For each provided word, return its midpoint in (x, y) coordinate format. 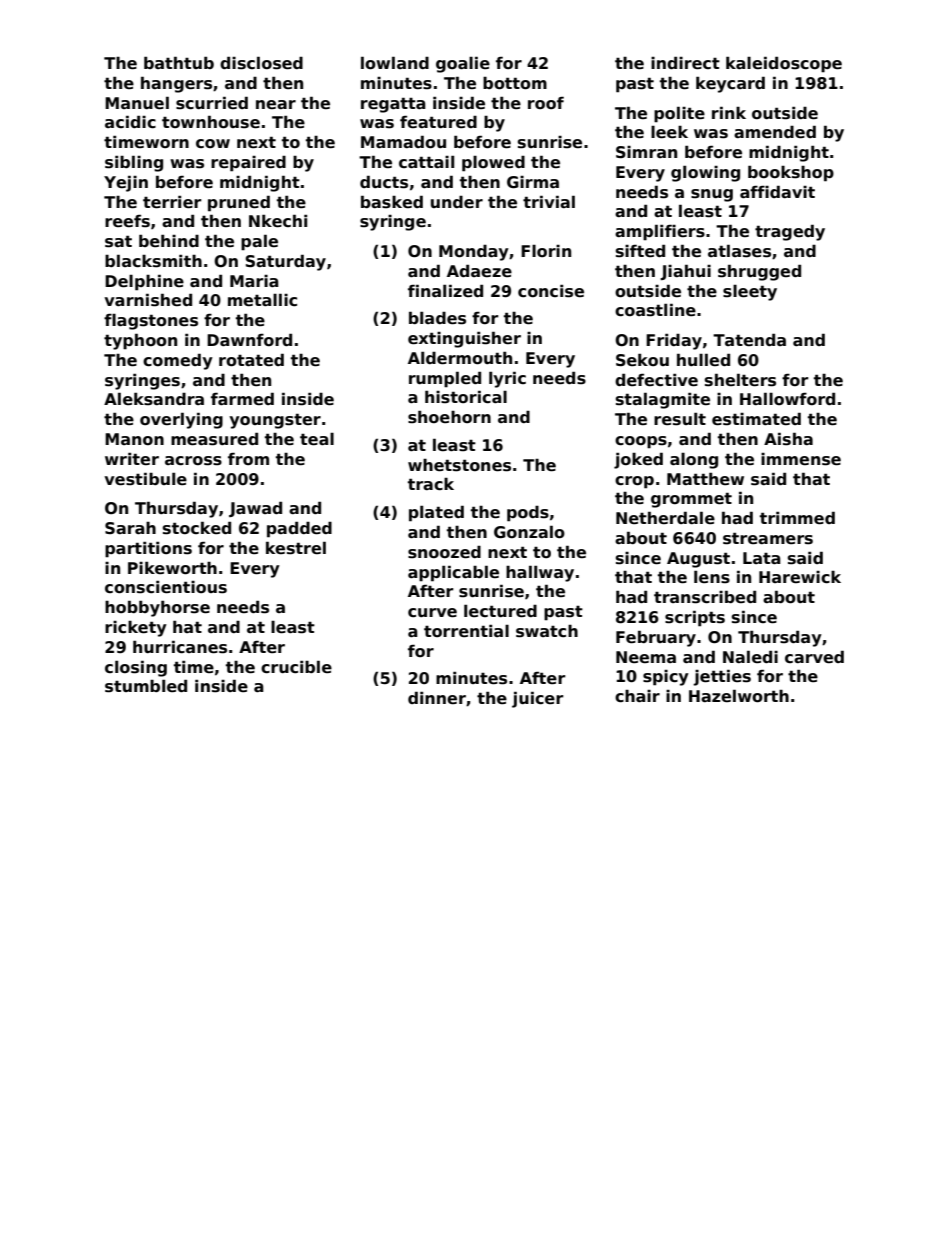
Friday (674, 342)
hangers (176, 84)
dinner (437, 698)
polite (679, 114)
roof (546, 103)
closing (136, 668)
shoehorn (449, 417)
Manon (134, 439)
